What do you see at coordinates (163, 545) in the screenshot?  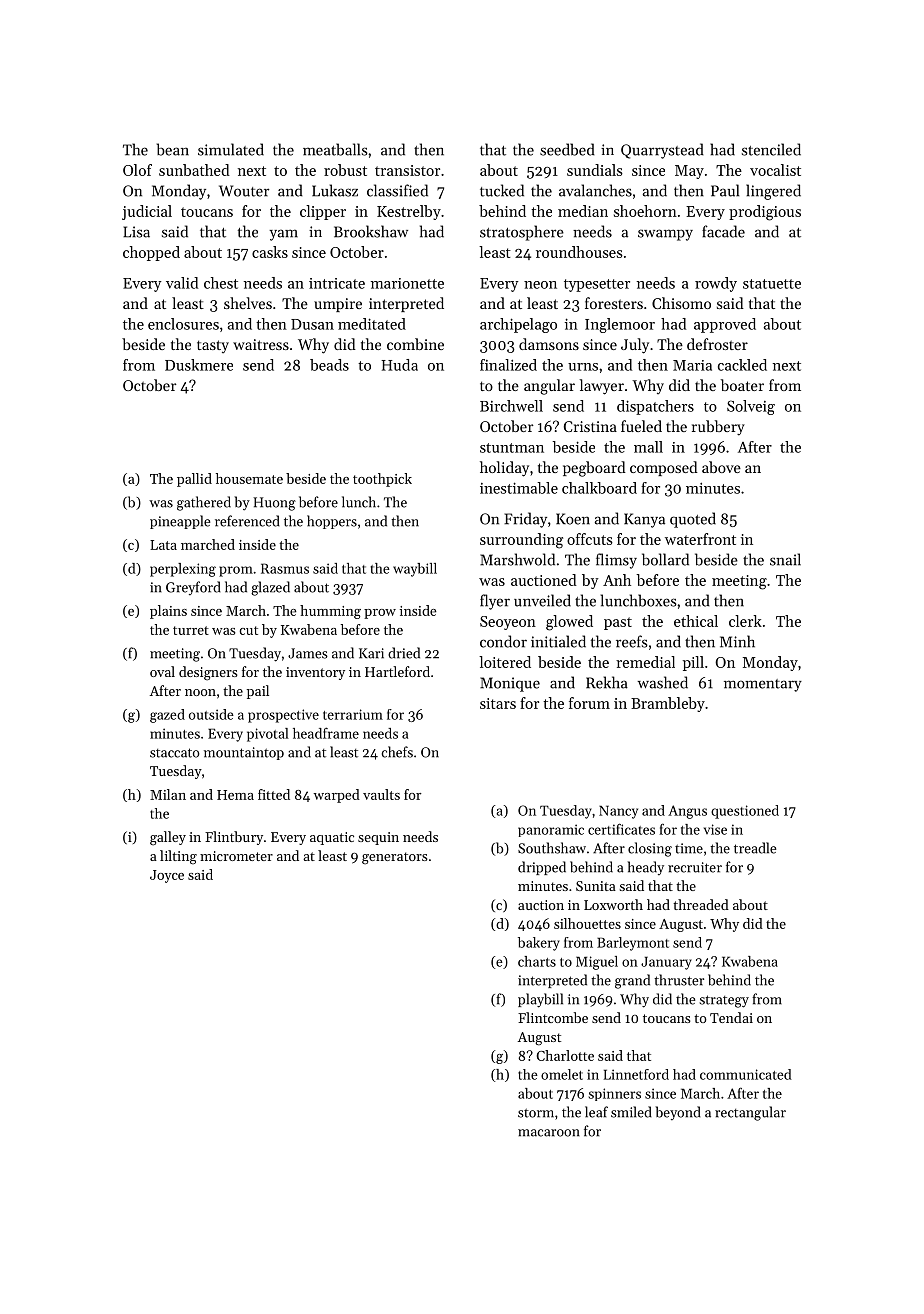 I see `Lata` at bounding box center [163, 545].
